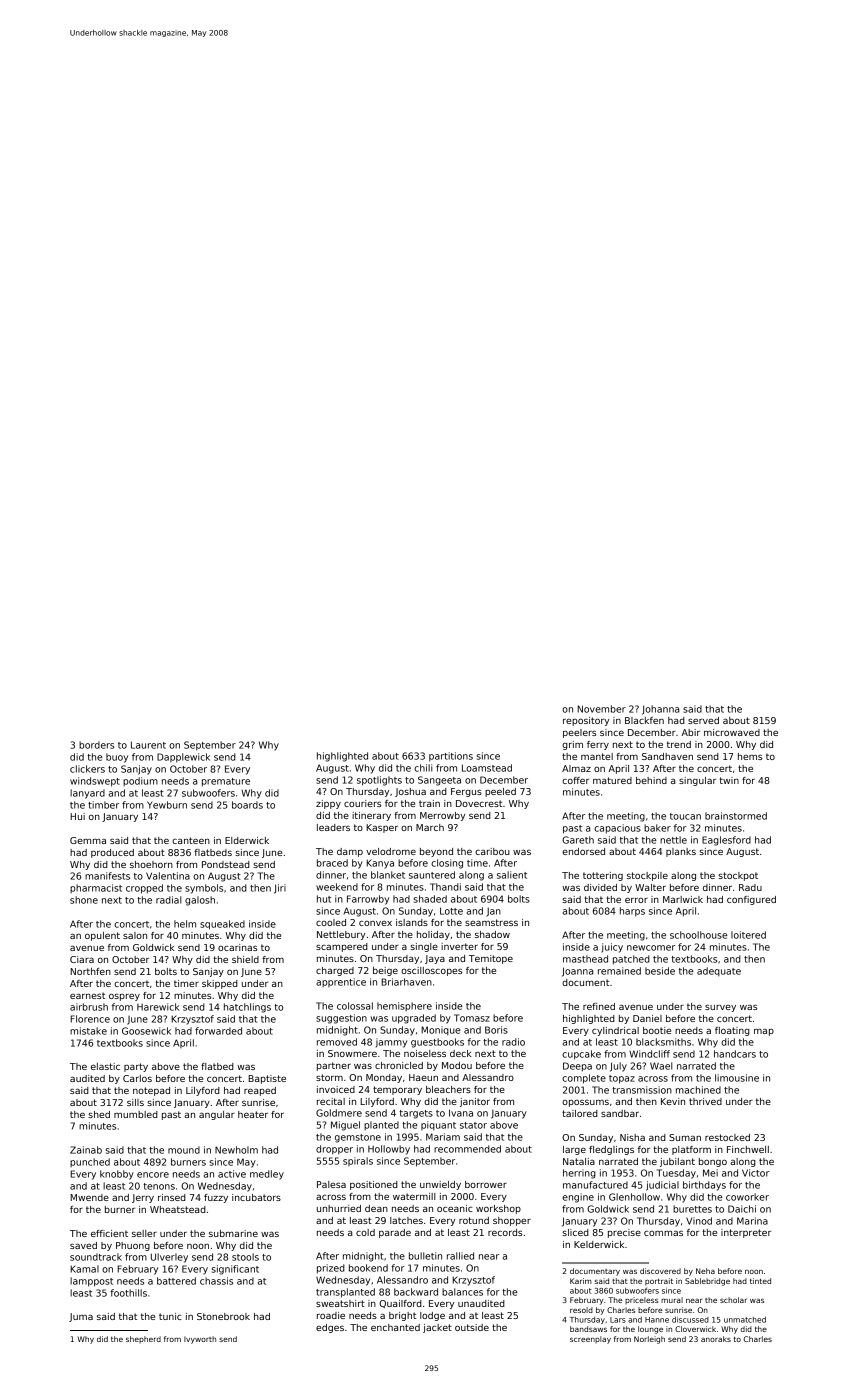 This image has height=1400, width=849. I want to click on grim, so click(572, 745).
